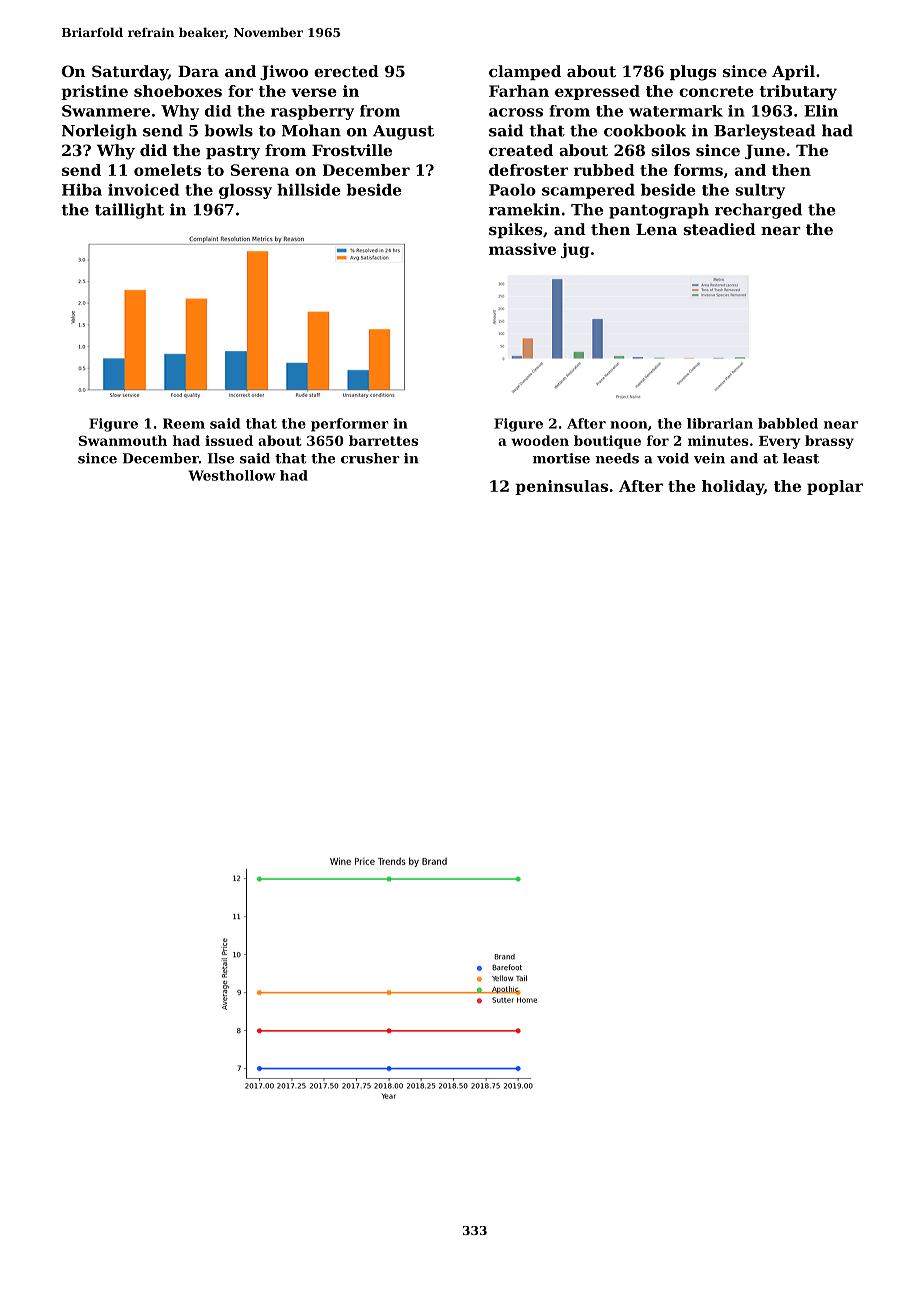  I want to click on ramekin, so click(524, 209).
